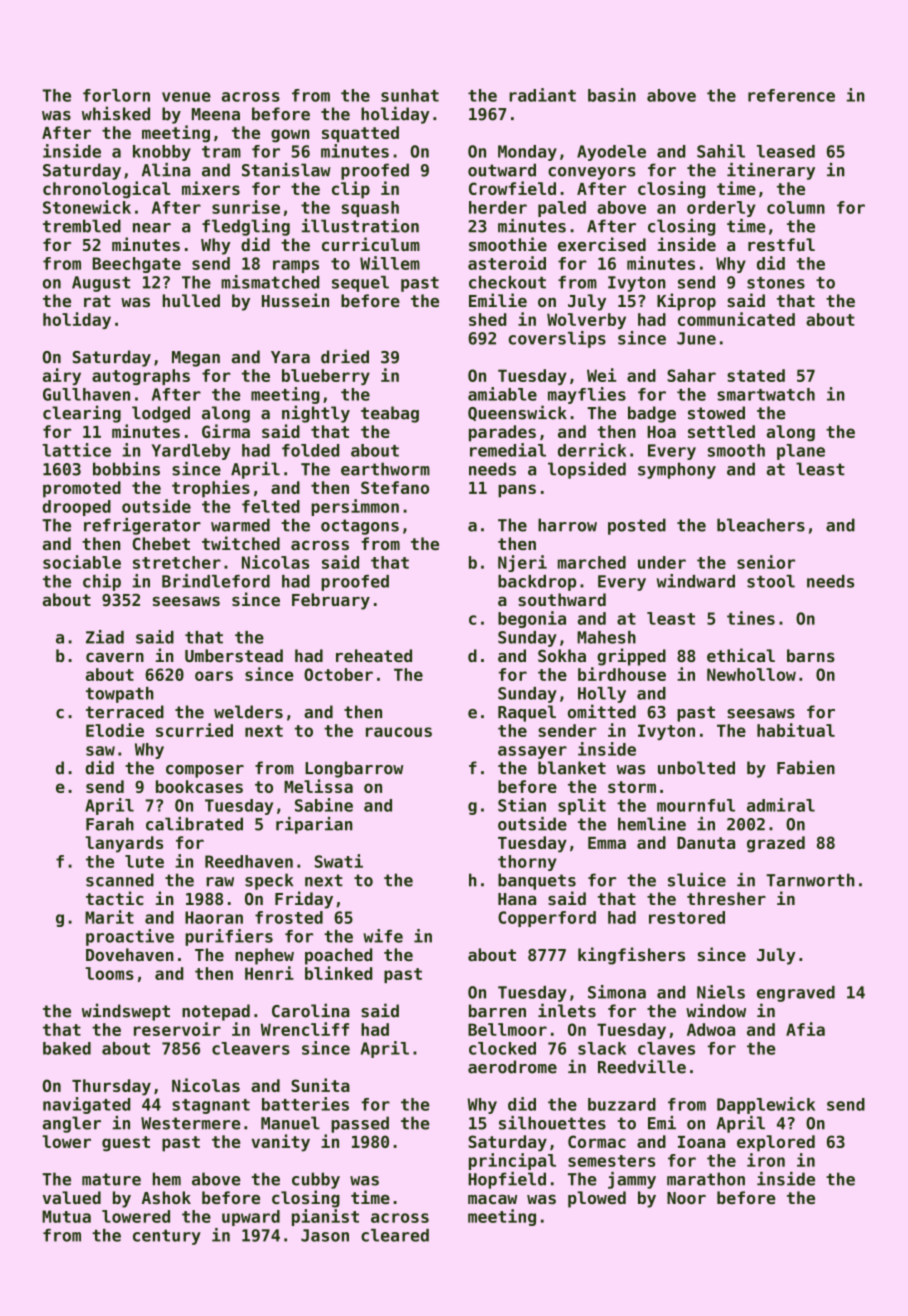 Image resolution: width=908 pixels, height=1316 pixels. Describe the element at coordinates (547, 919) in the screenshot. I see `Copperford` at that location.
